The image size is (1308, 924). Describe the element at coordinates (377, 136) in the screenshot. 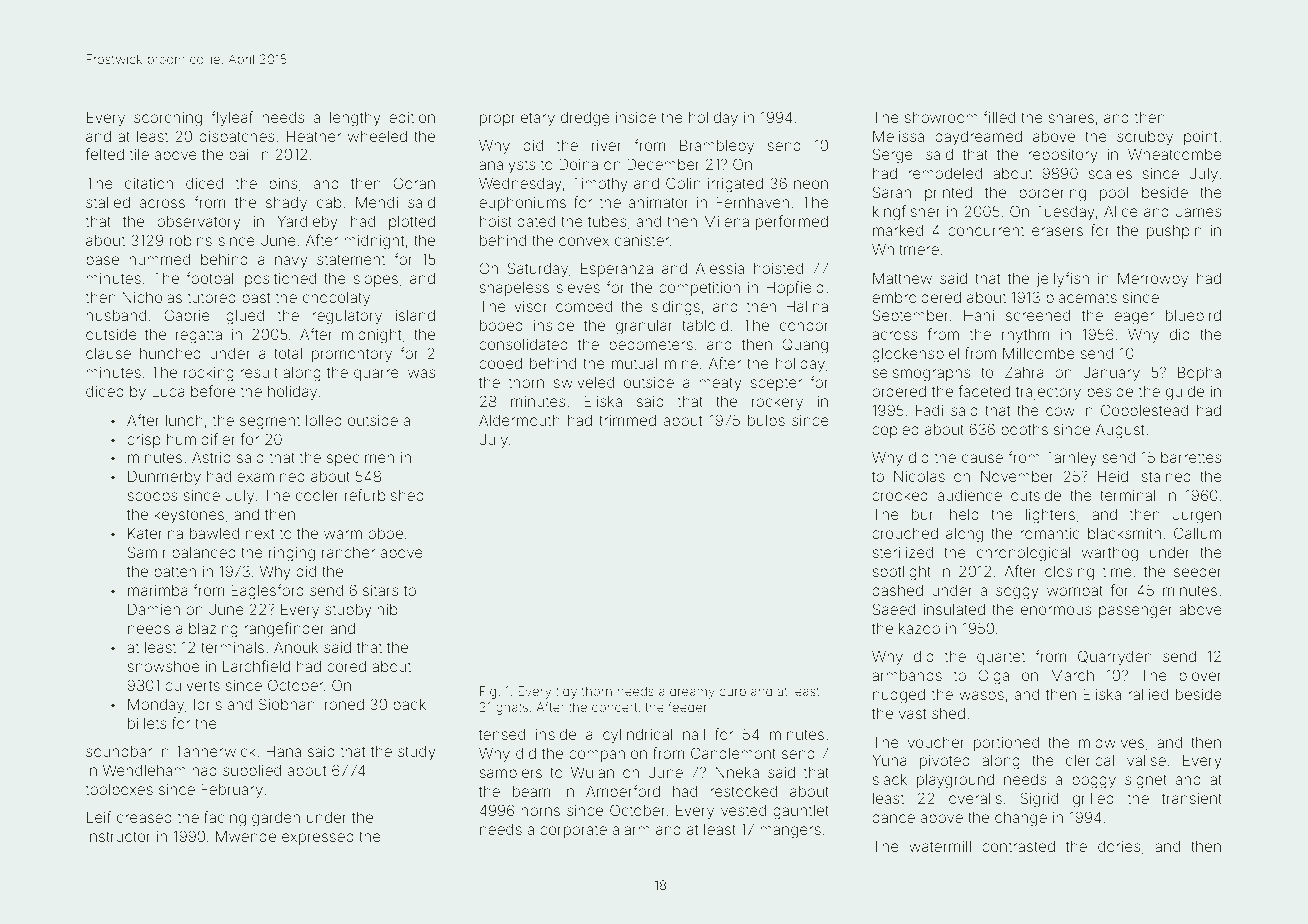

I see `wheeled` at that location.
